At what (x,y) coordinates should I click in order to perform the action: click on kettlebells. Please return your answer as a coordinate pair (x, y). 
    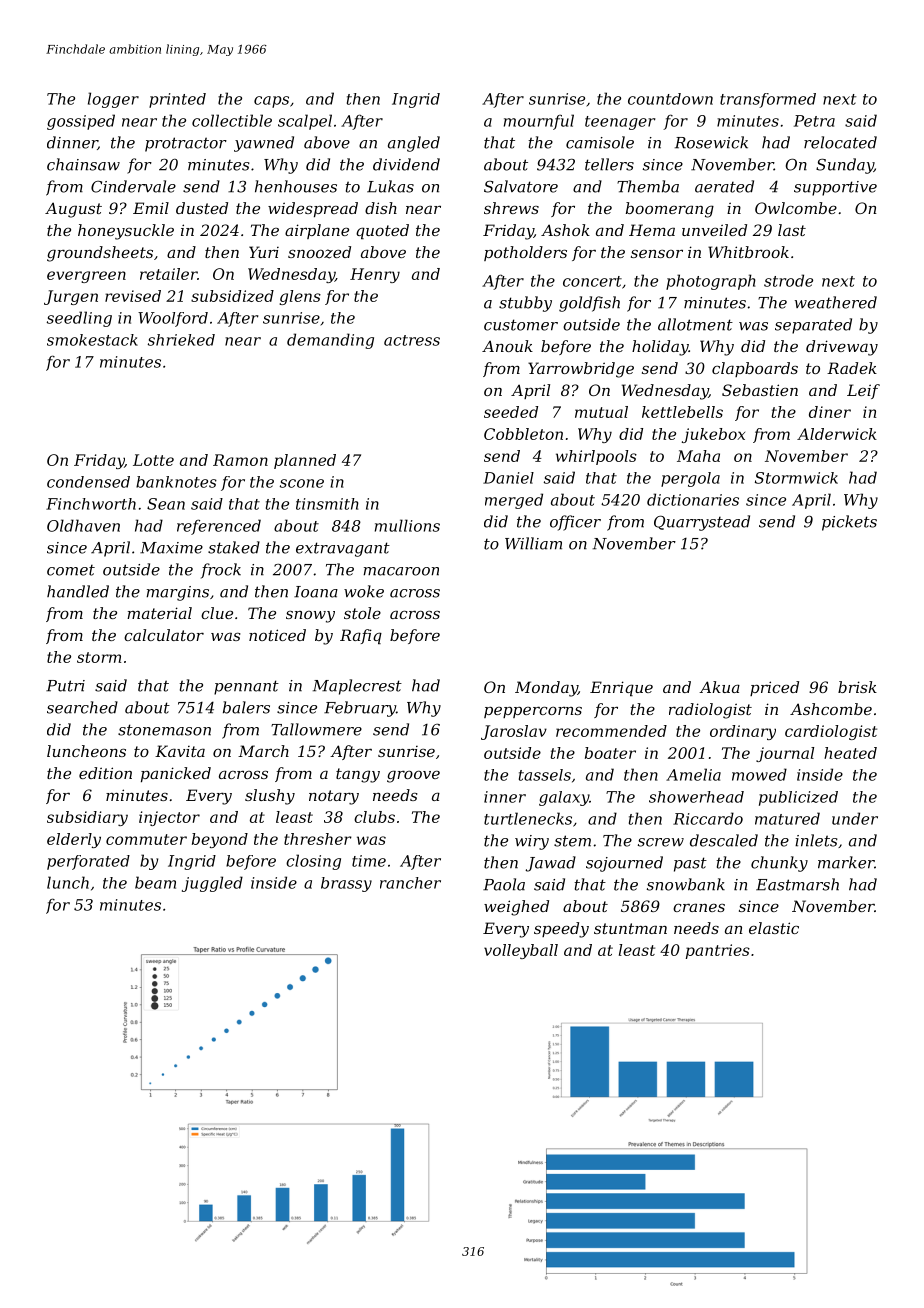
    Looking at the image, I should click on (682, 412).
